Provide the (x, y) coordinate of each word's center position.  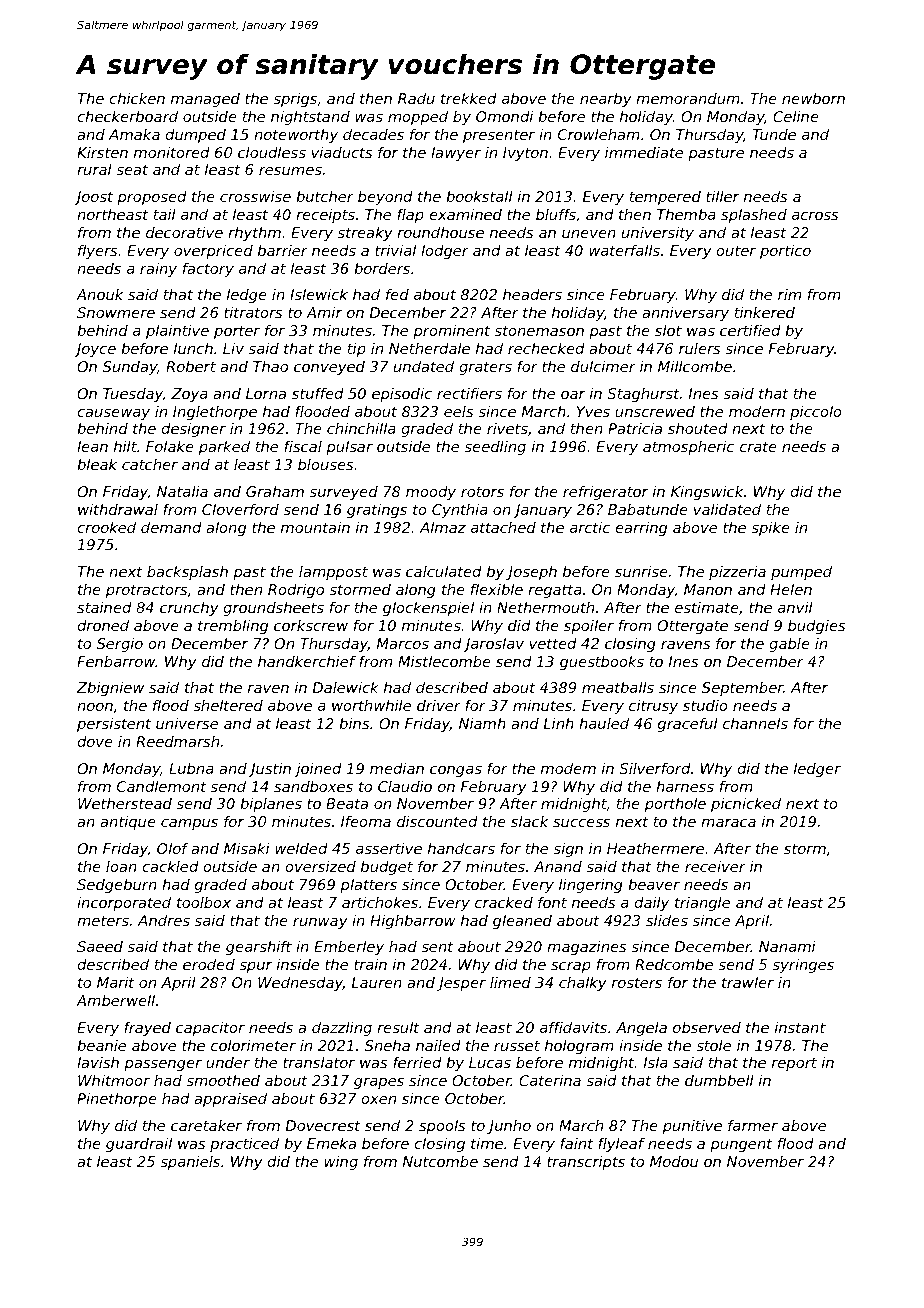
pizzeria (737, 573)
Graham (275, 491)
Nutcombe (440, 1161)
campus (189, 824)
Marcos (403, 643)
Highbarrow (413, 922)
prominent (451, 332)
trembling (233, 627)
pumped (801, 573)
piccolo (816, 413)
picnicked (746, 805)
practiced (244, 1145)
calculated (444, 571)
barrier (283, 250)
